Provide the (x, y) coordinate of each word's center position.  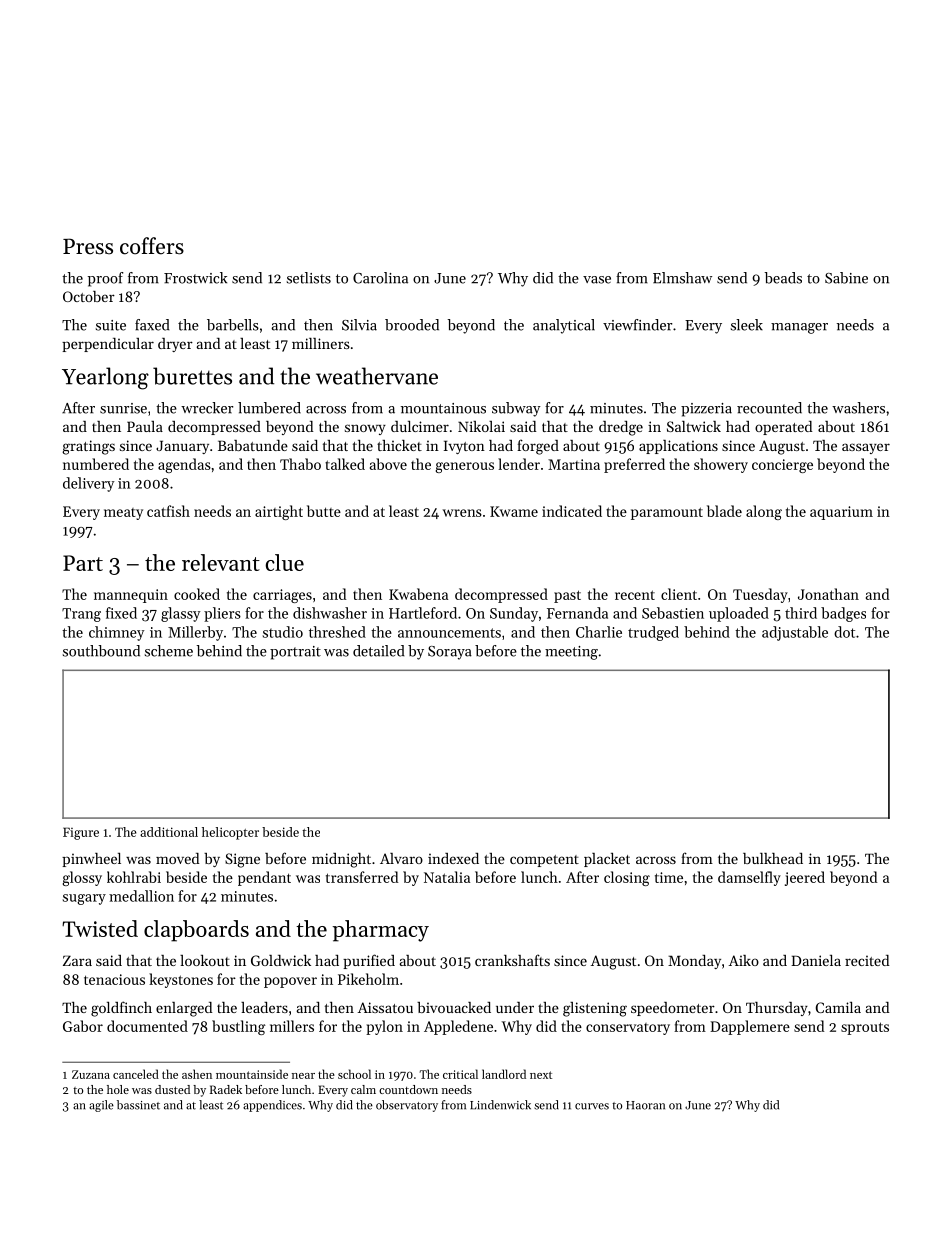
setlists (309, 278)
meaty (123, 514)
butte (324, 511)
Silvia (359, 325)
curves (592, 1106)
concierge (782, 466)
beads (783, 278)
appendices (272, 1106)
